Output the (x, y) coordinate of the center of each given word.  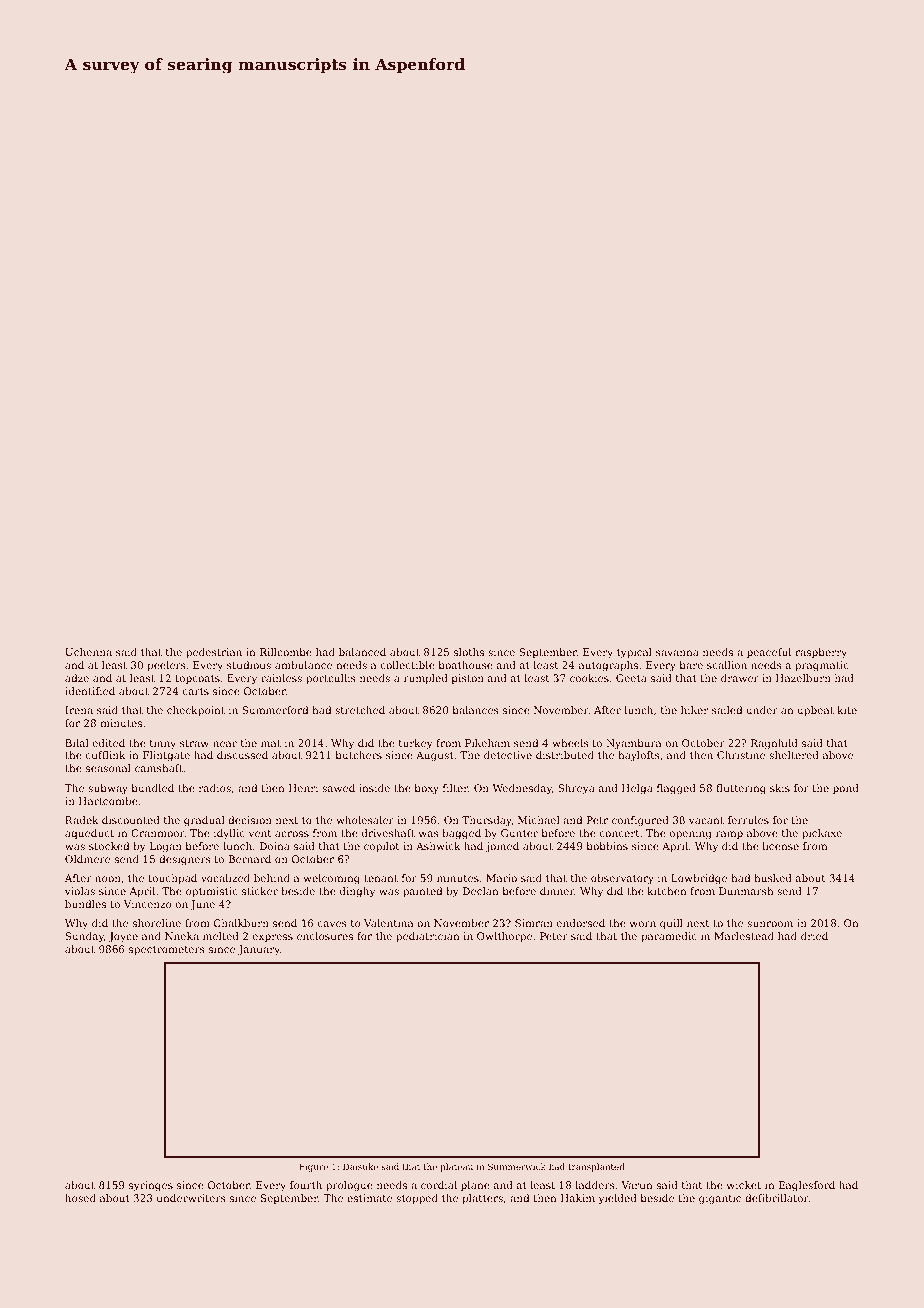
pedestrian (214, 653)
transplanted (596, 1167)
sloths (469, 652)
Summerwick (517, 1166)
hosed (80, 1198)
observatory (622, 879)
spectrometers (167, 950)
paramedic (669, 937)
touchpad (172, 879)
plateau (457, 1167)
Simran (534, 923)
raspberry (821, 653)
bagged (461, 834)
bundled (153, 788)
